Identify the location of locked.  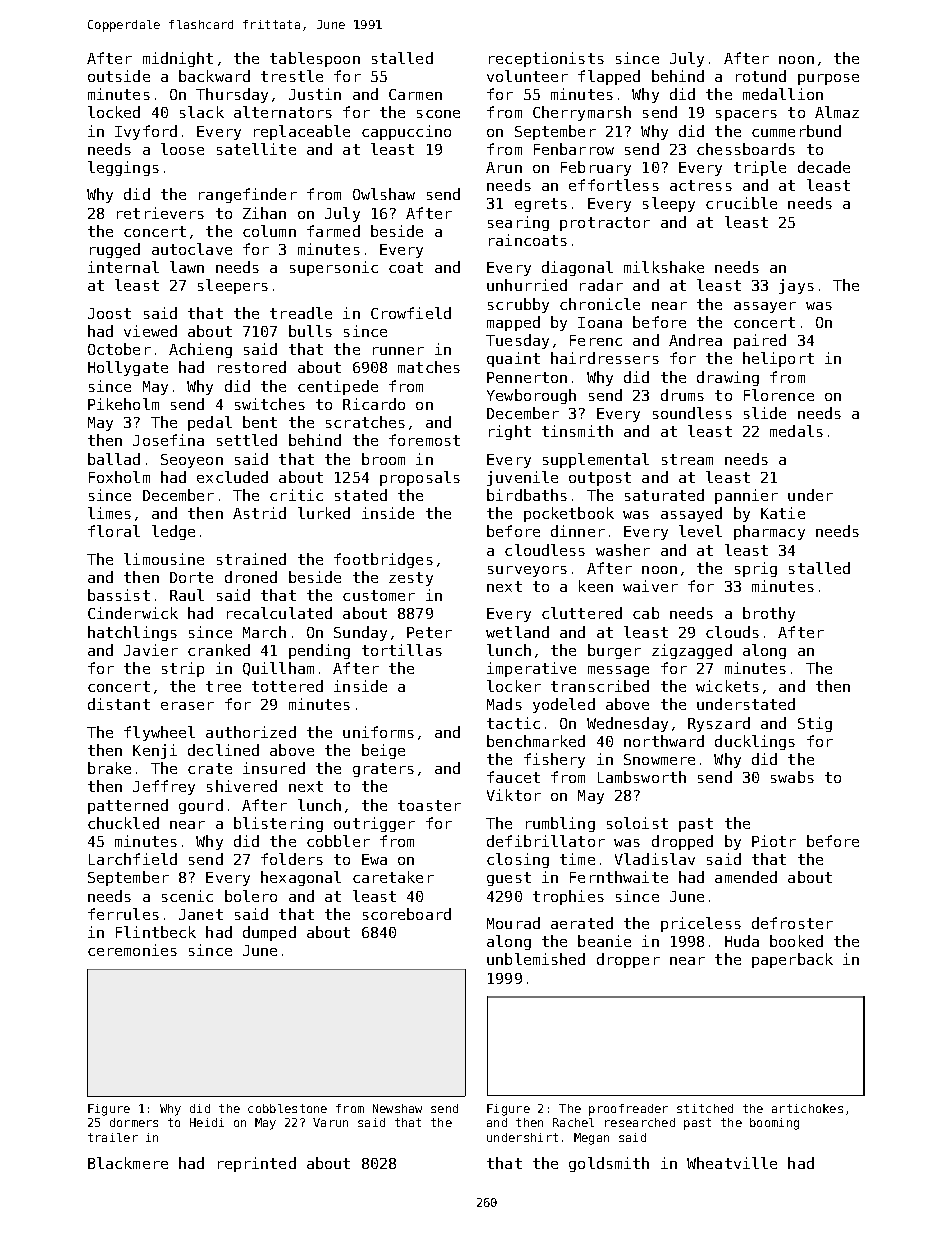
(114, 112).
